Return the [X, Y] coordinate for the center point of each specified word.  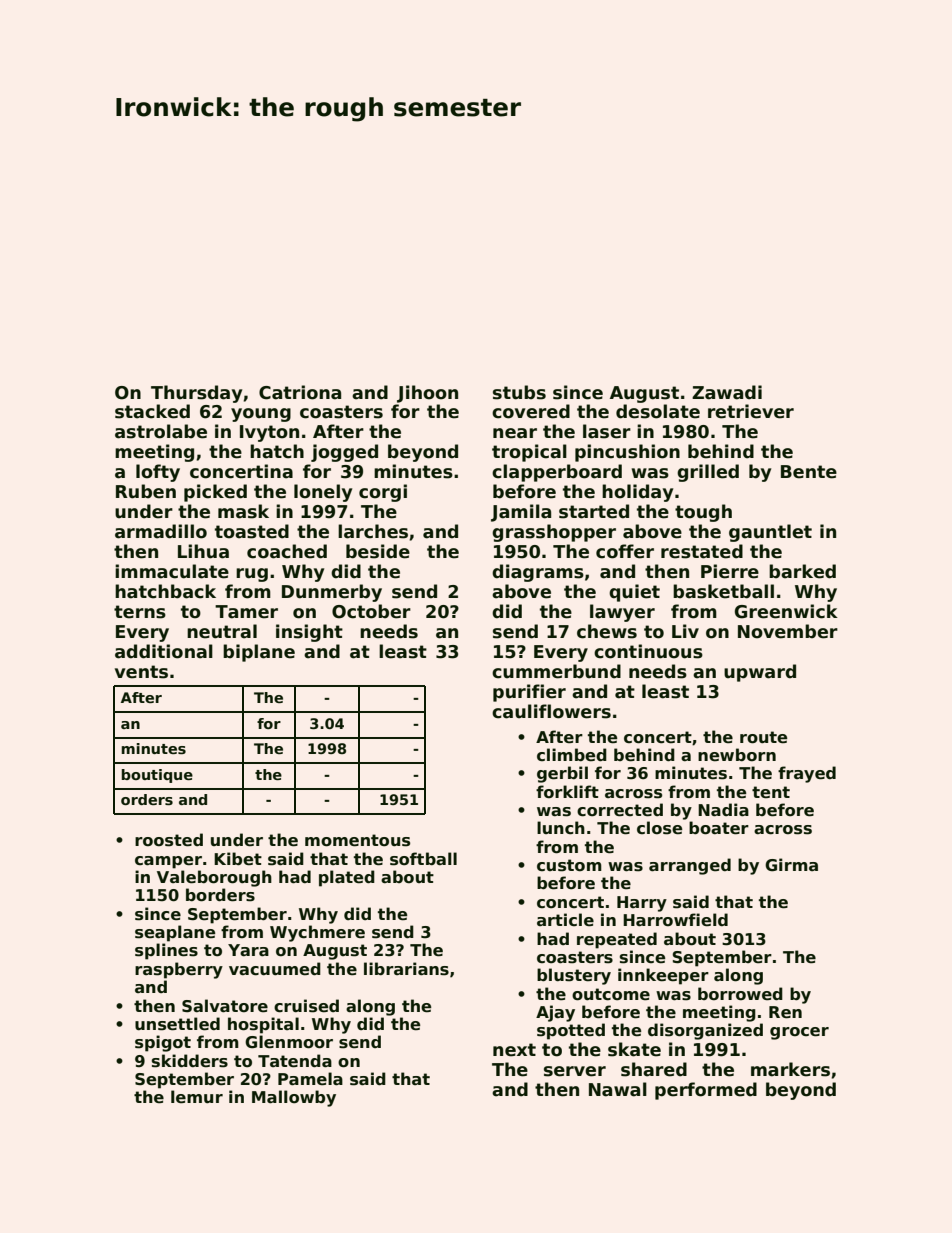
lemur [197, 1097]
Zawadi [727, 392]
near [515, 433]
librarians [406, 969]
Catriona [300, 392]
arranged [690, 866]
